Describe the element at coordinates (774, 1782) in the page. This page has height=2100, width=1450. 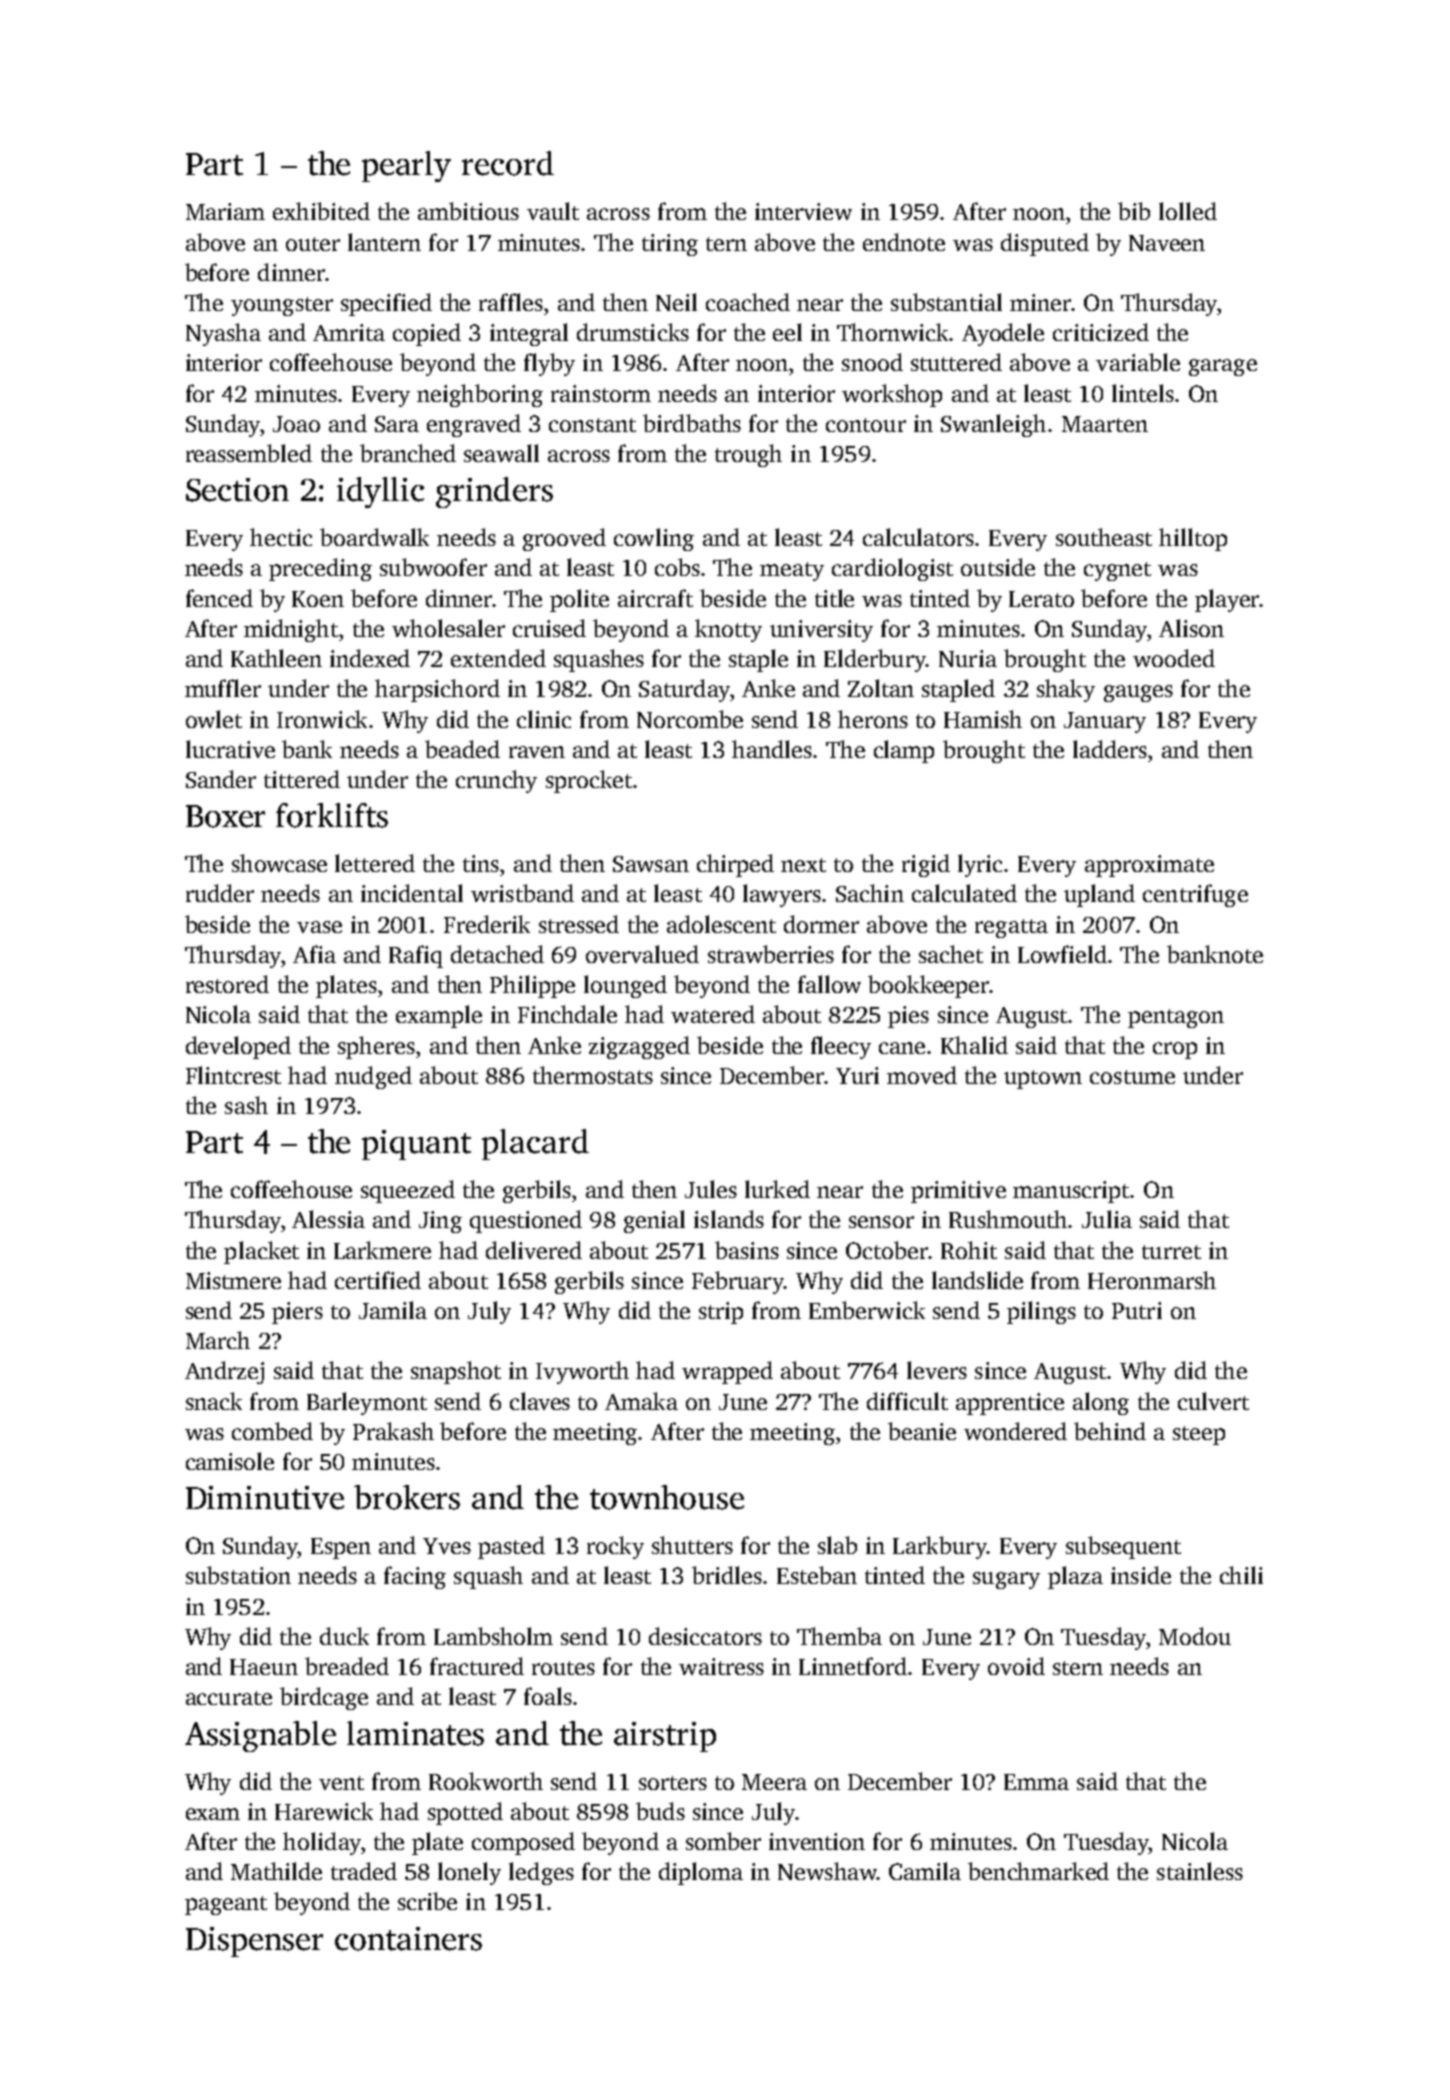
I see `Meera` at that location.
